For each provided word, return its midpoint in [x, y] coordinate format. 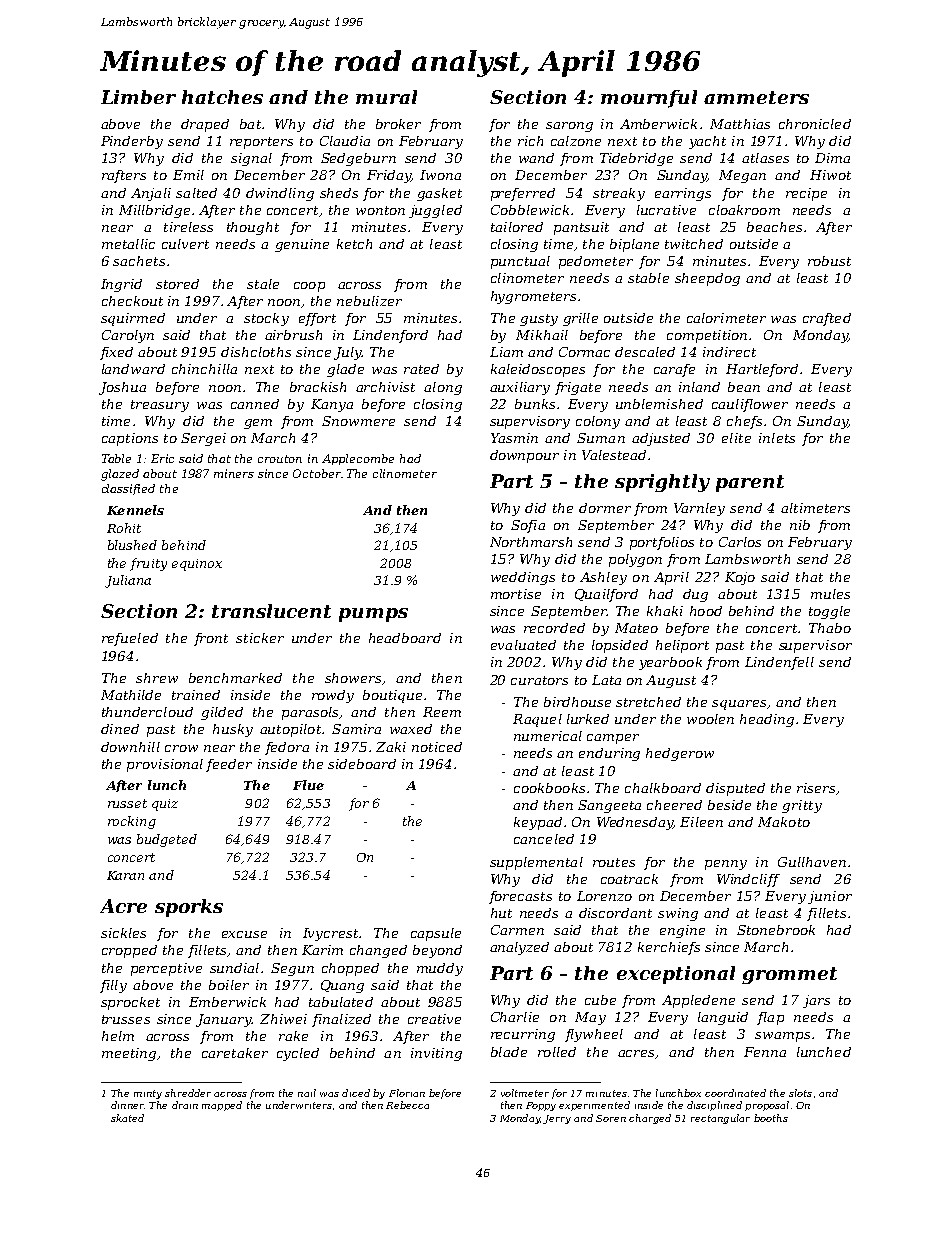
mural [386, 97]
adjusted [661, 439]
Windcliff [748, 880]
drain [185, 1105]
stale [263, 284]
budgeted [167, 840]
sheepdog [707, 279]
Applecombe [358, 459]
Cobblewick [530, 210]
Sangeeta [609, 806]
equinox [197, 565]
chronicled [815, 124]
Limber [138, 97]
